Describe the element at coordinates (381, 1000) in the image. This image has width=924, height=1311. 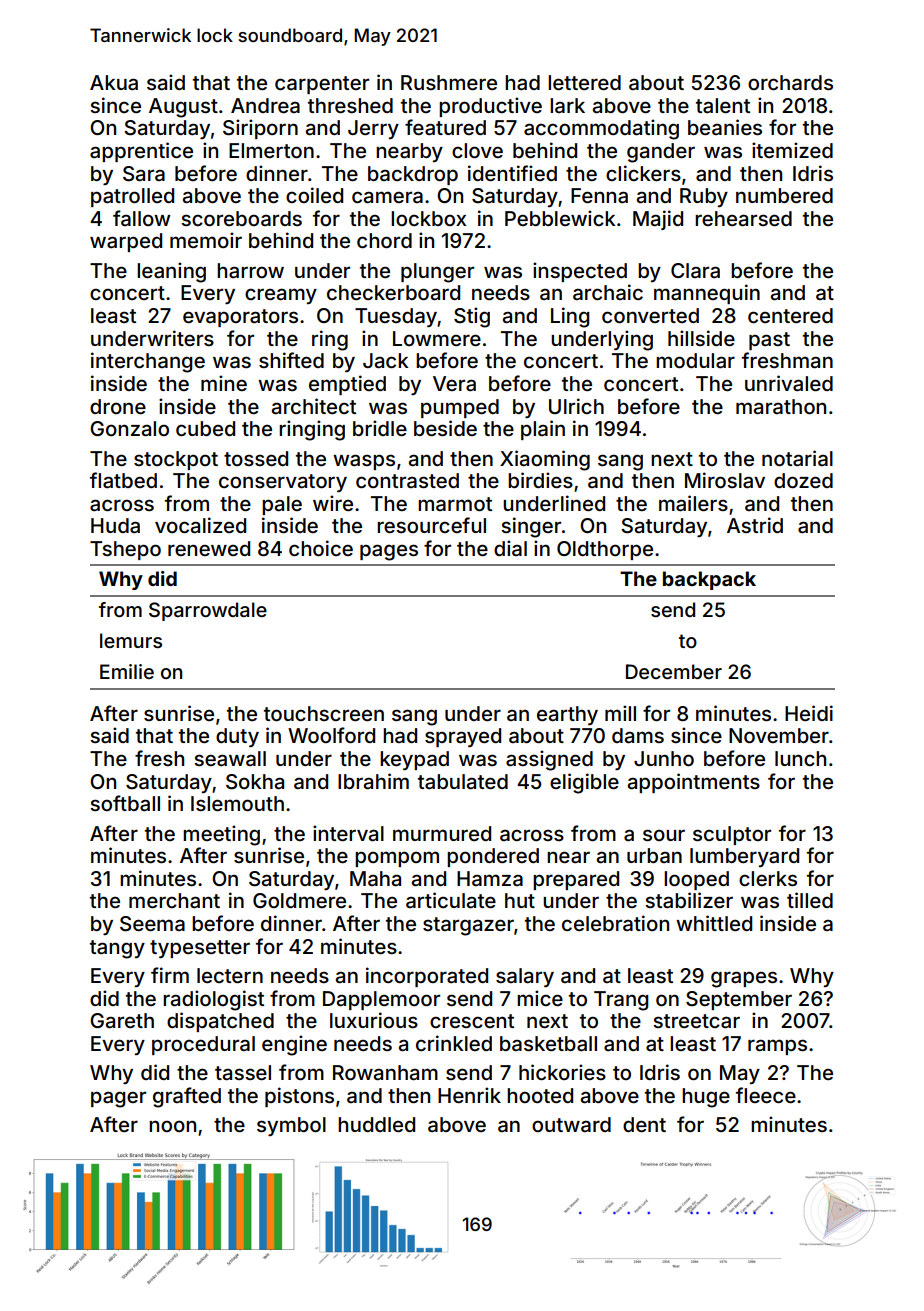
I see `Dapplemoor` at that location.
